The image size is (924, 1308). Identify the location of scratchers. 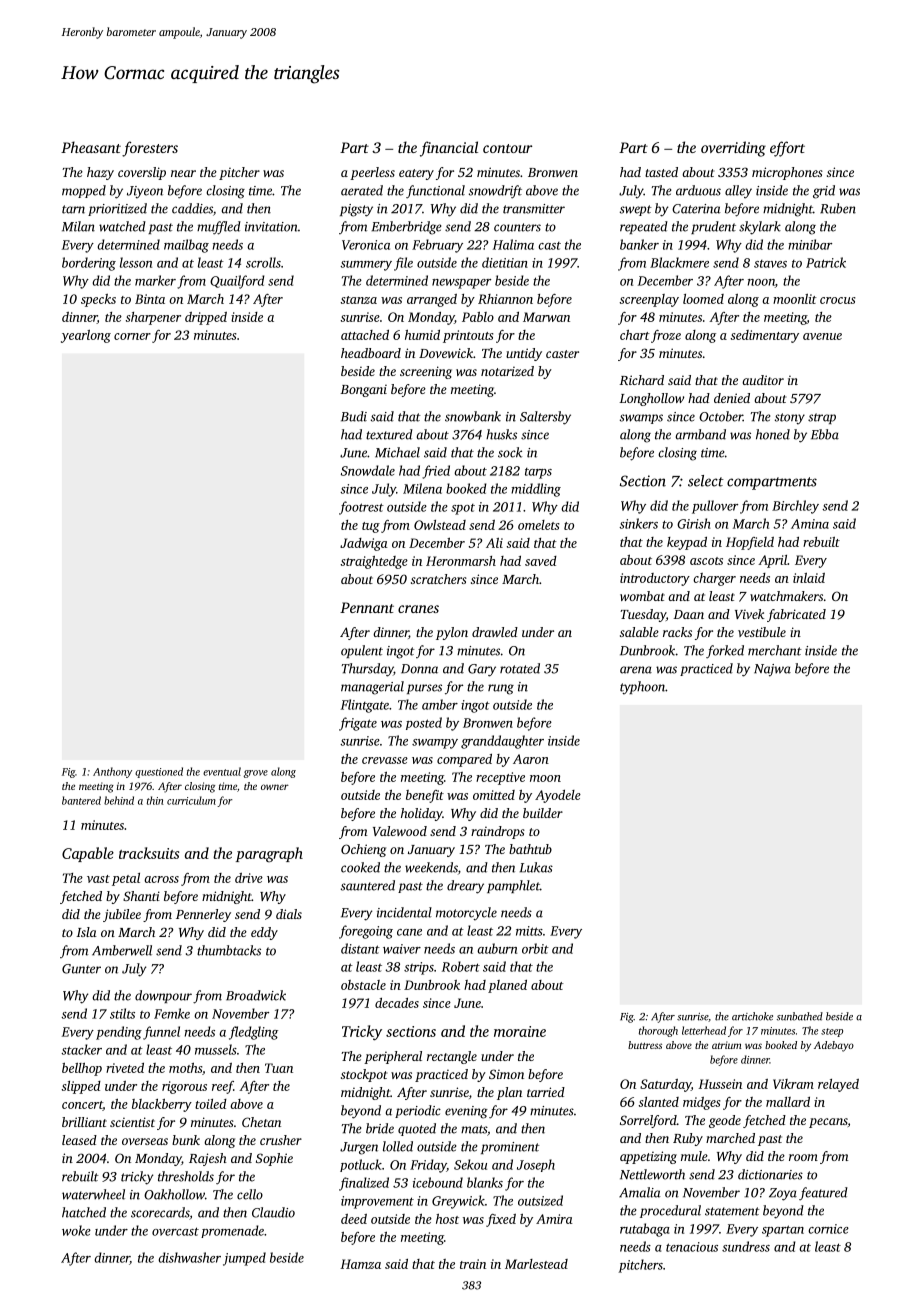
(439, 579).
